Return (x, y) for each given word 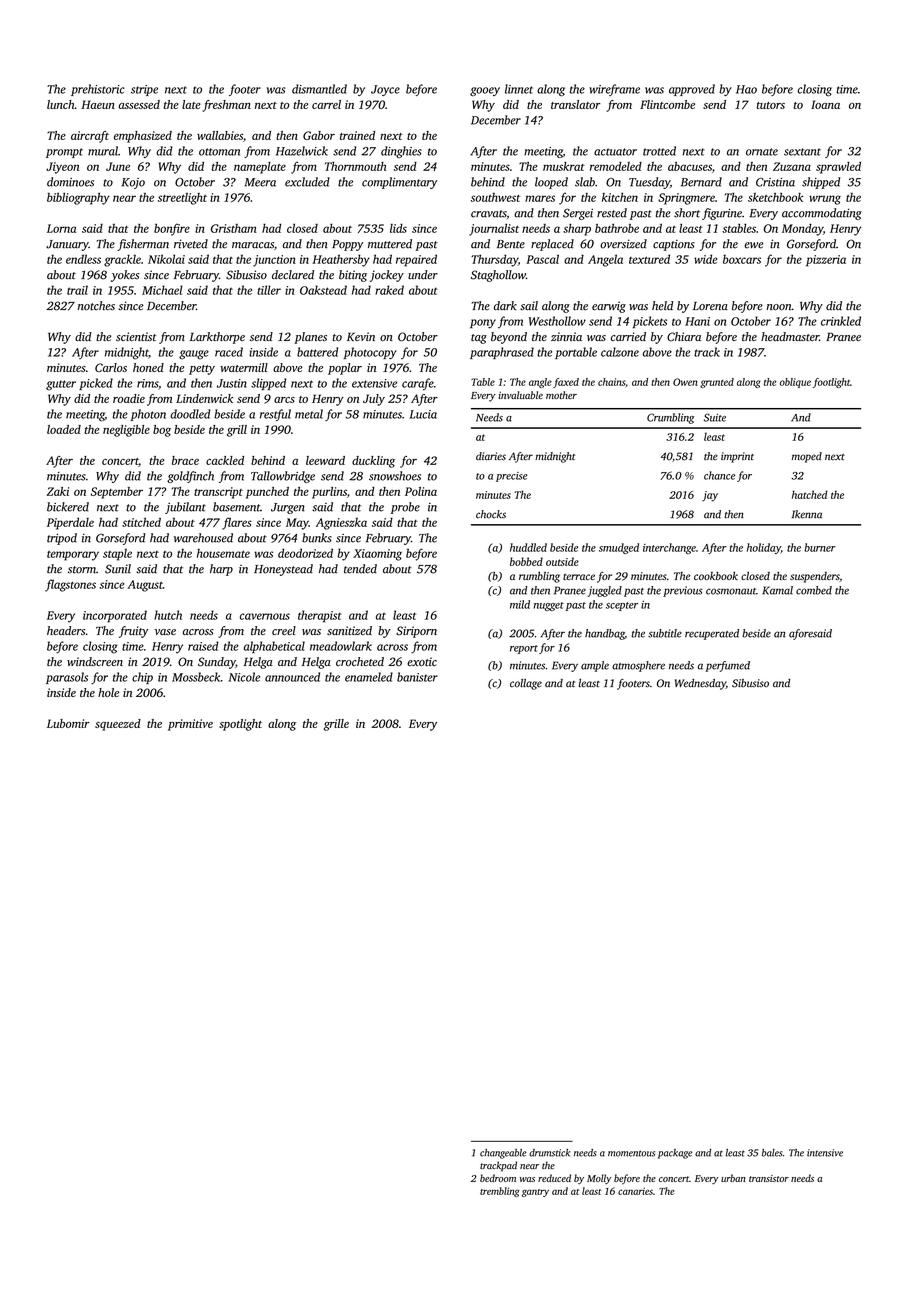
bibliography (78, 199)
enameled (369, 677)
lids (398, 228)
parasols (67, 678)
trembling (499, 1192)
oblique (795, 383)
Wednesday (700, 684)
